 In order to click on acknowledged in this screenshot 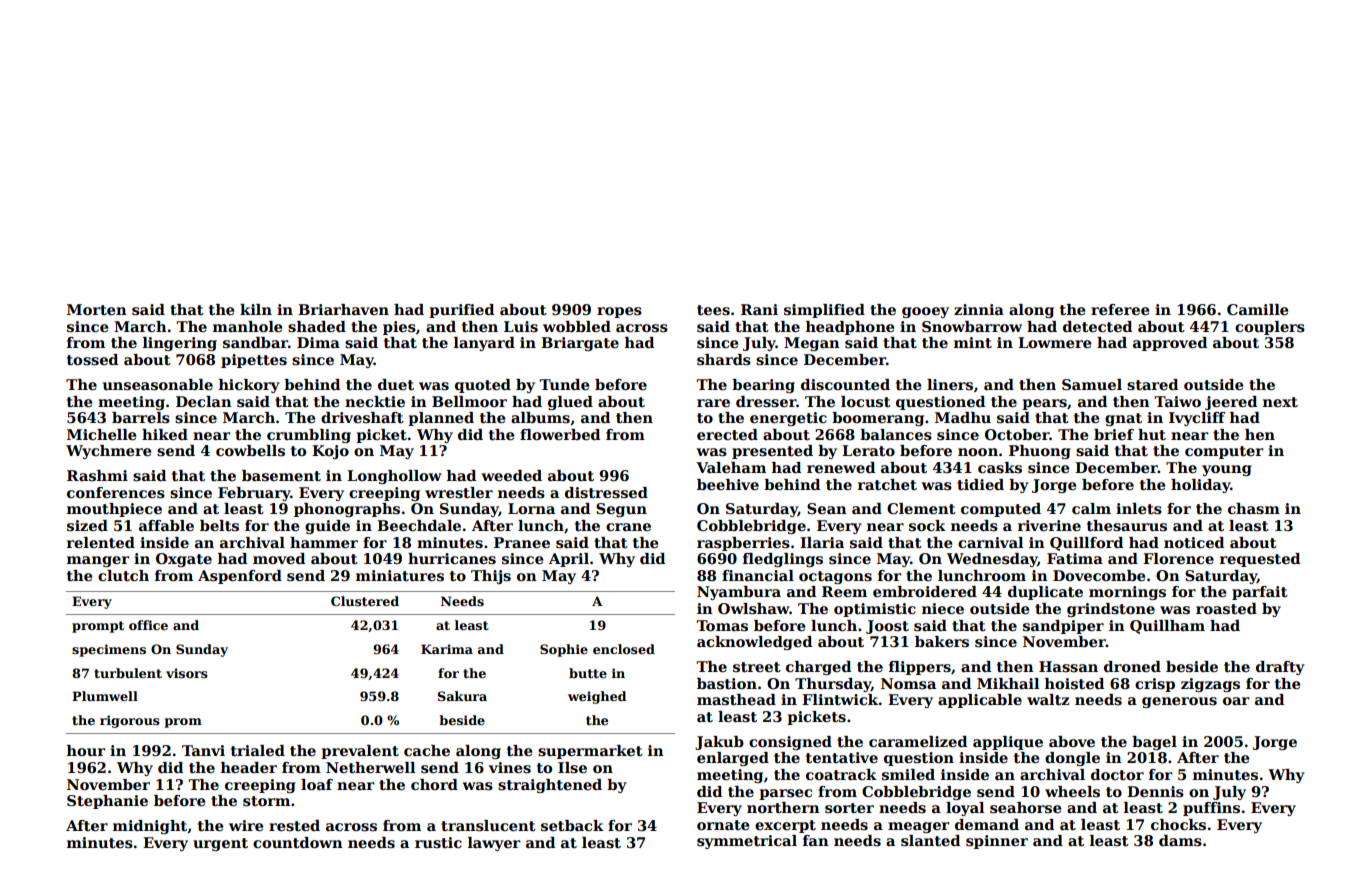, I will do `click(754, 643)`.
